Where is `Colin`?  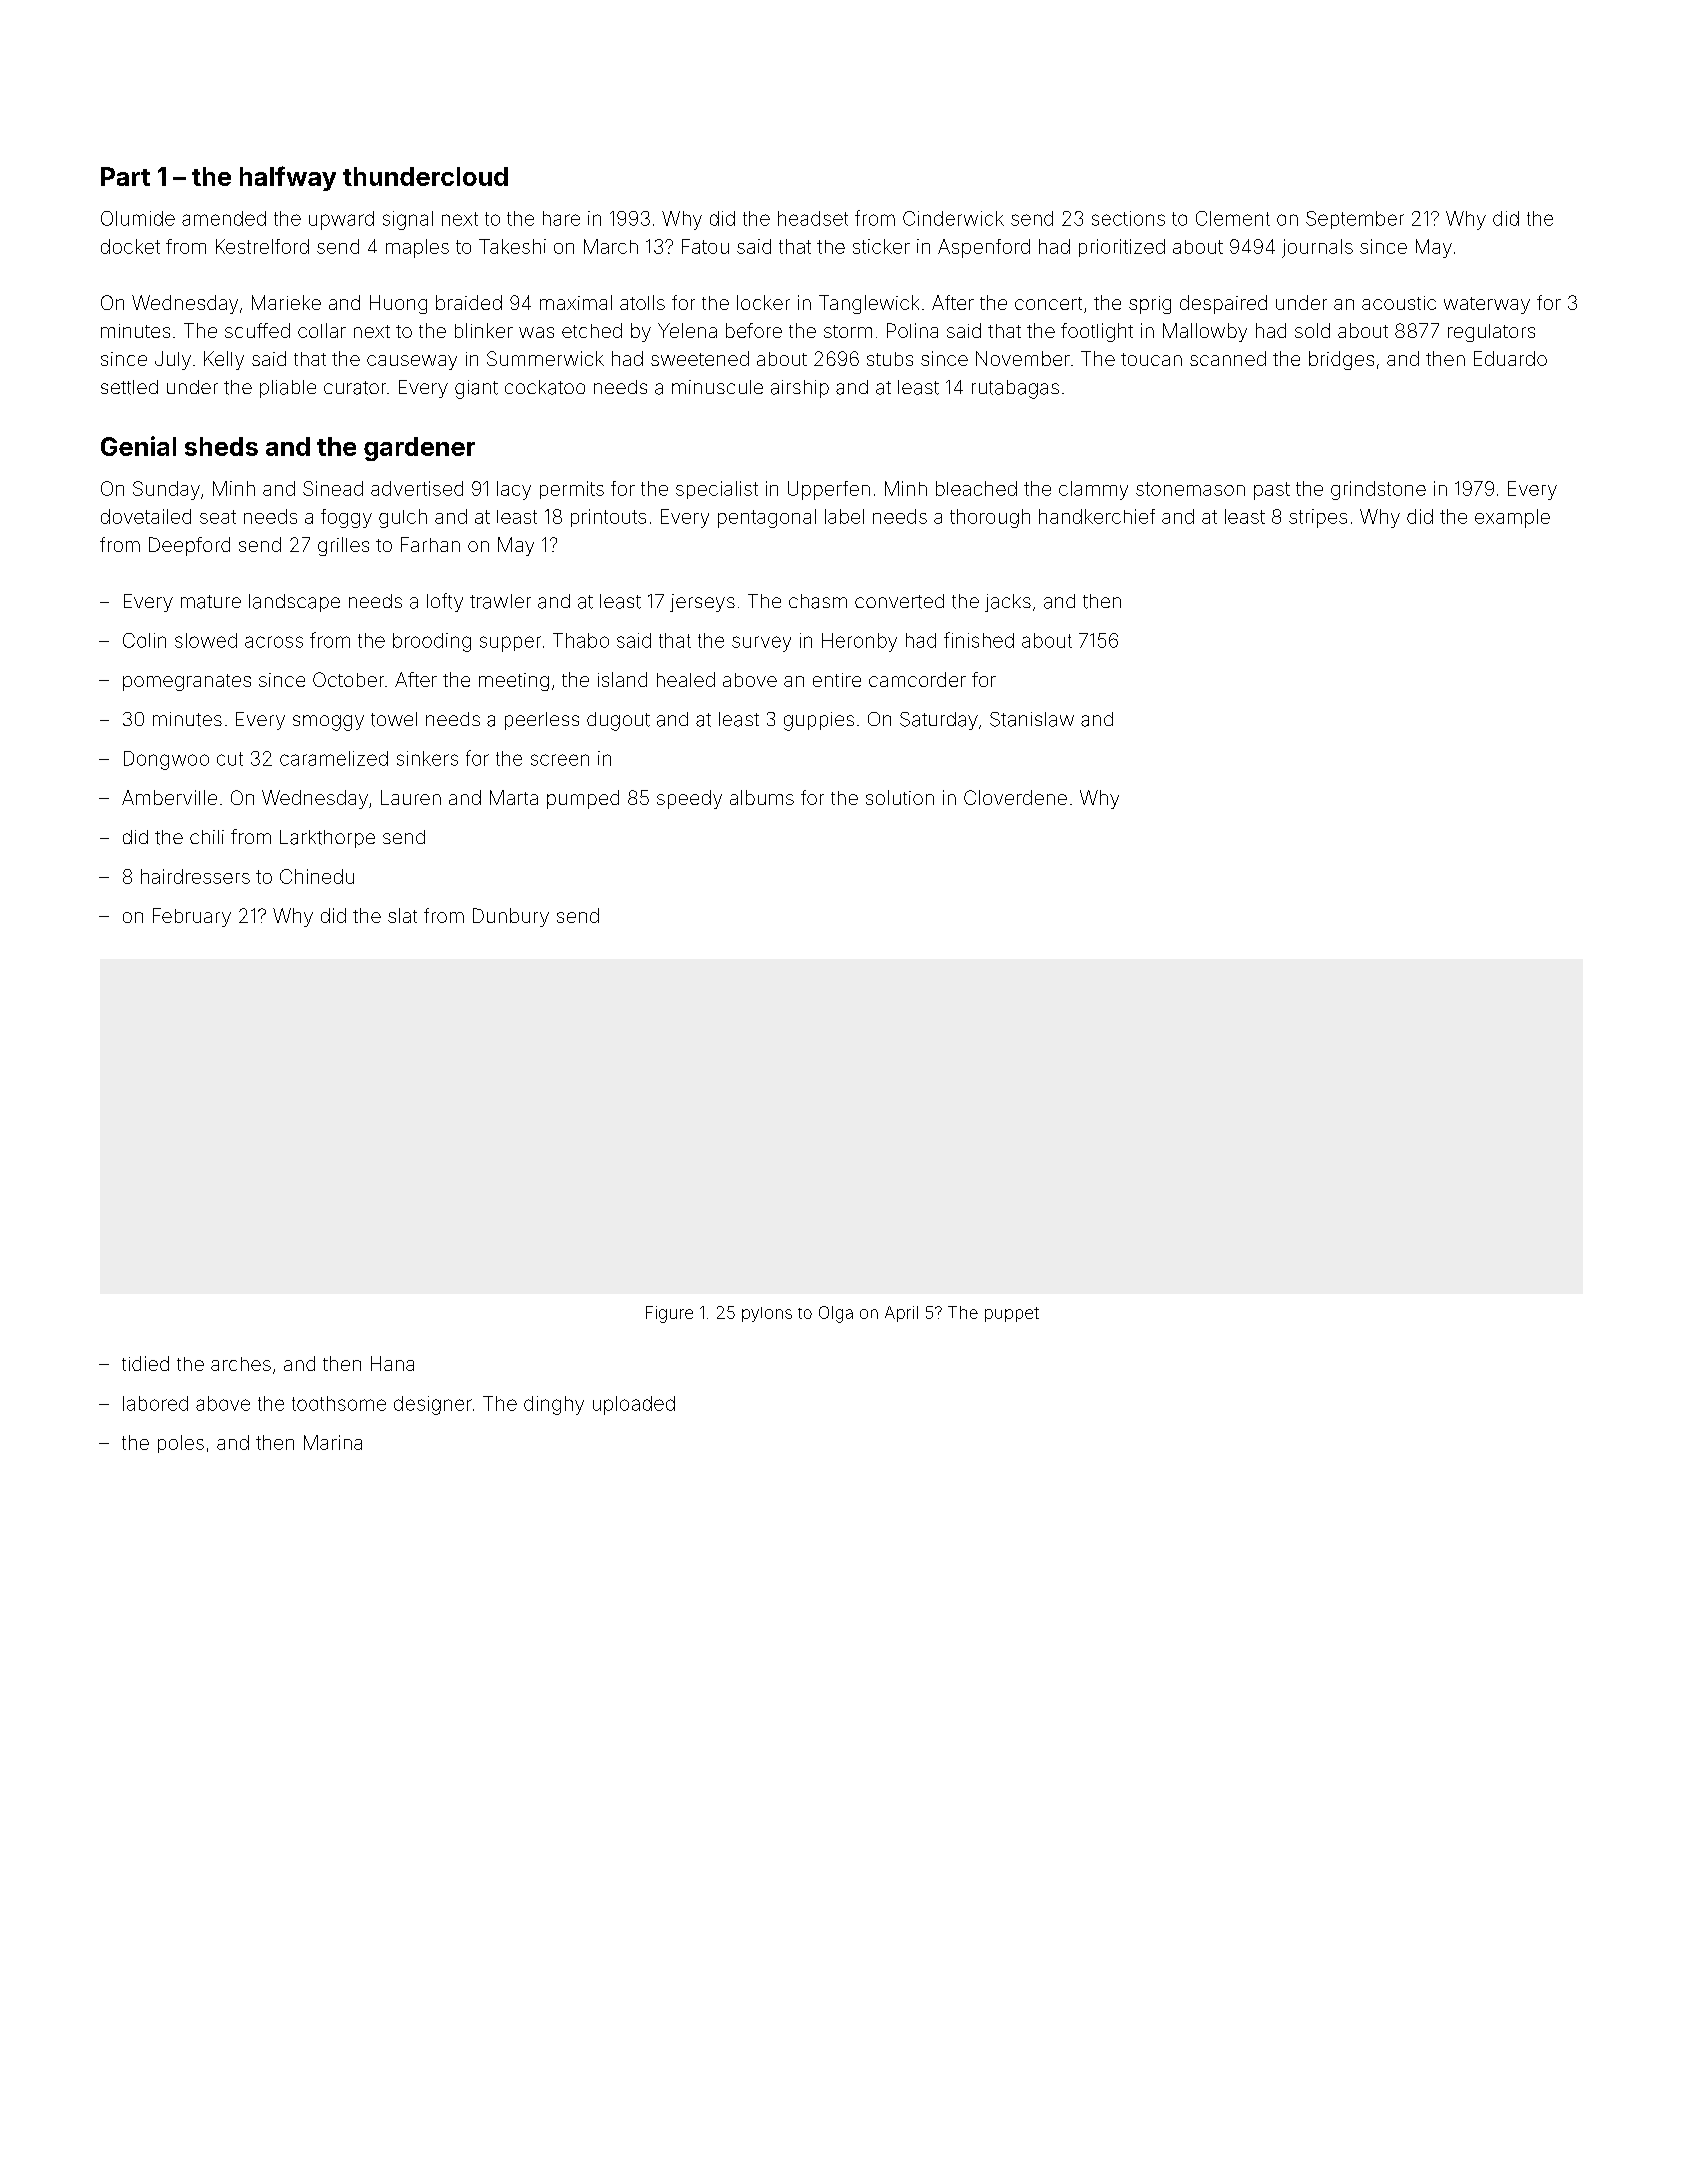
Colin is located at coordinates (144, 640).
